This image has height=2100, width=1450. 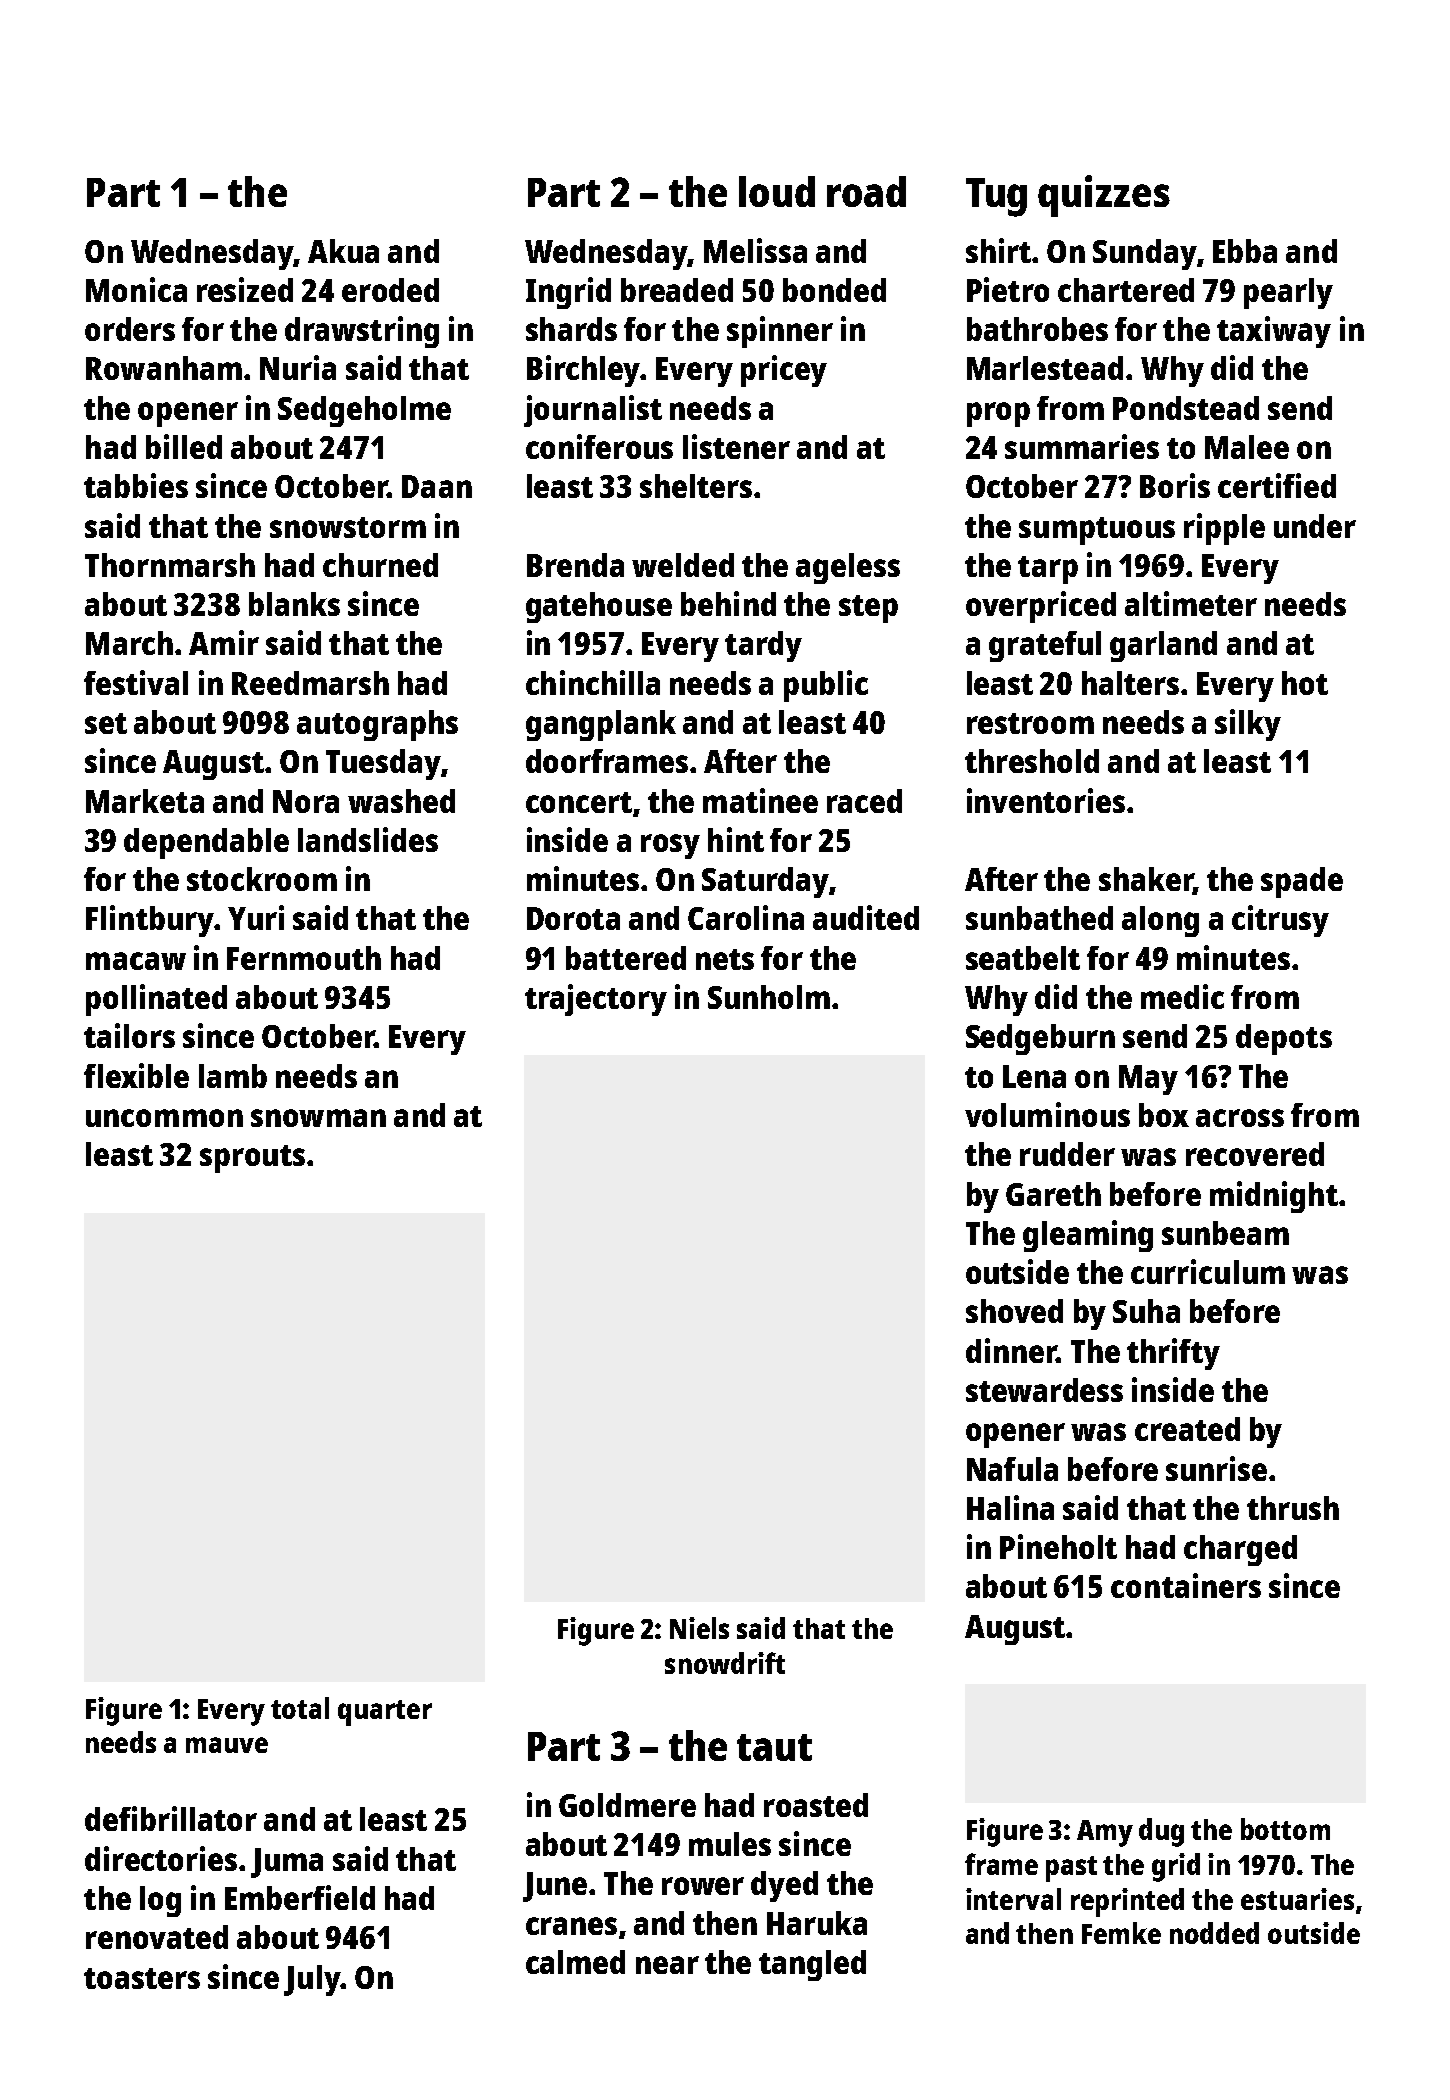 I want to click on grateful, so click(x=1045, y=646).
